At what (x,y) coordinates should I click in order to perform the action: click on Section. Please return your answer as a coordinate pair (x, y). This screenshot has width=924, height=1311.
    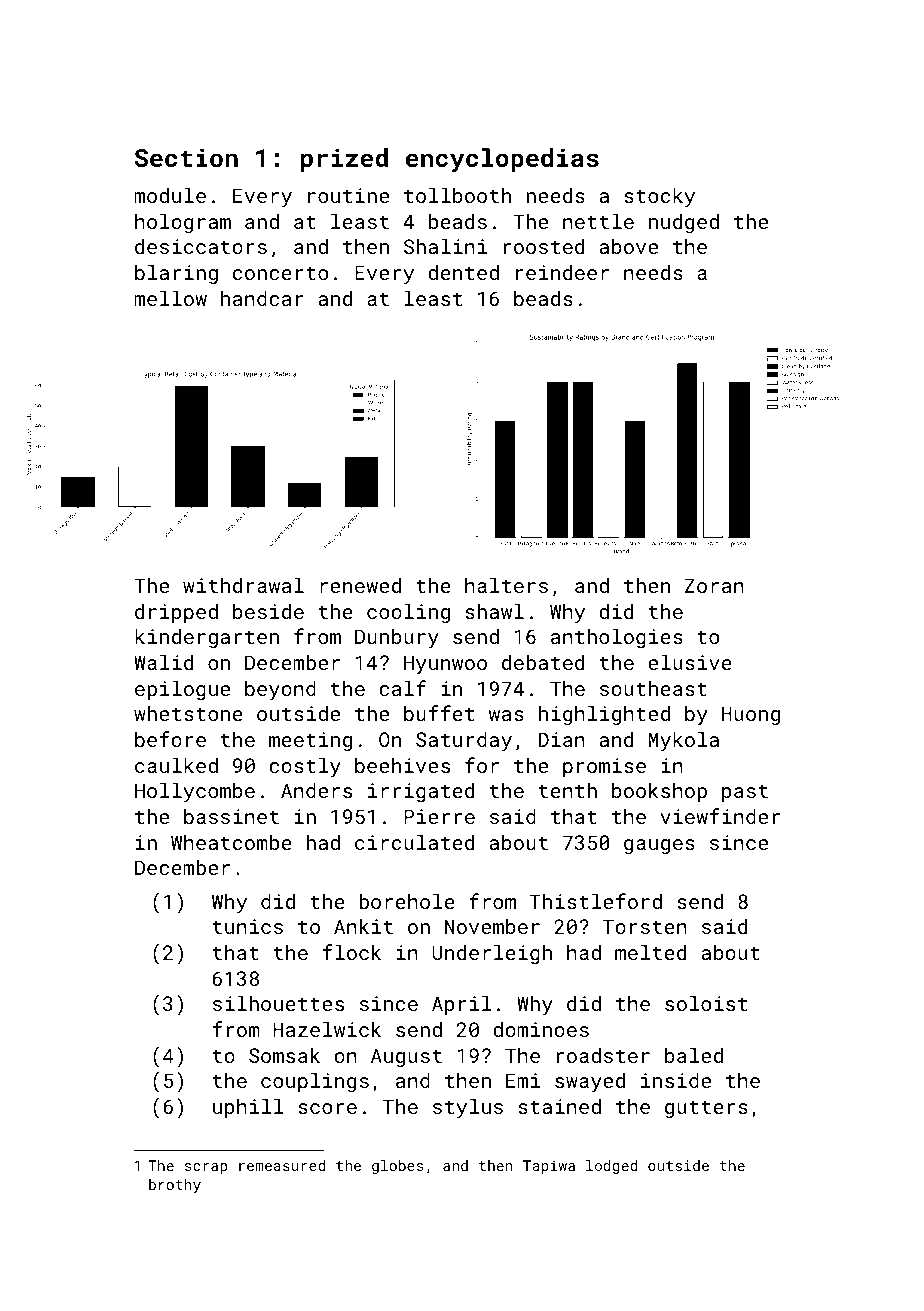
    Looking at the image, I should click on (186, 157).
